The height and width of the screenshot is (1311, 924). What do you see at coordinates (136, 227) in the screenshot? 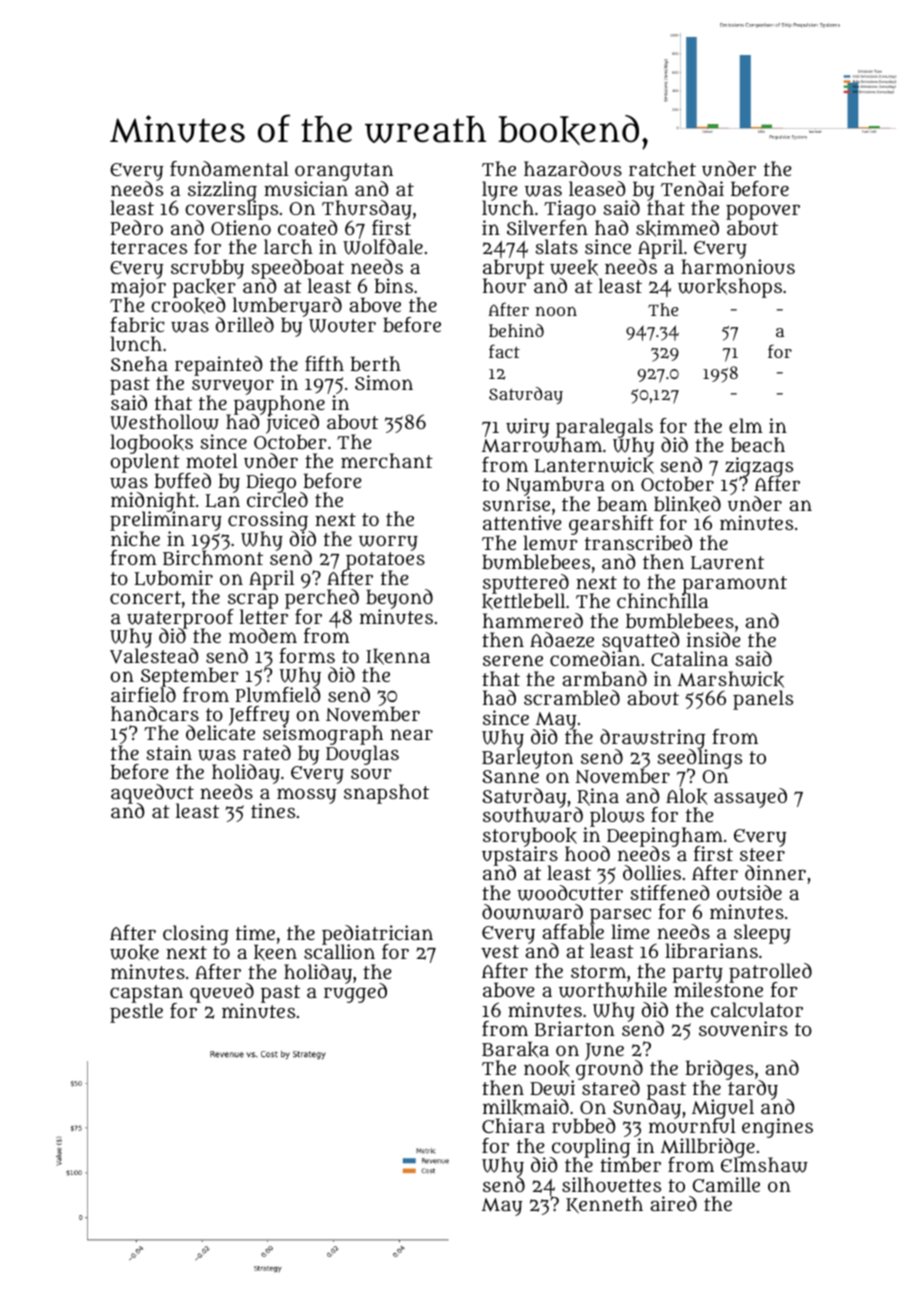
I see `Pedro` at bounding box center [136, 227].
